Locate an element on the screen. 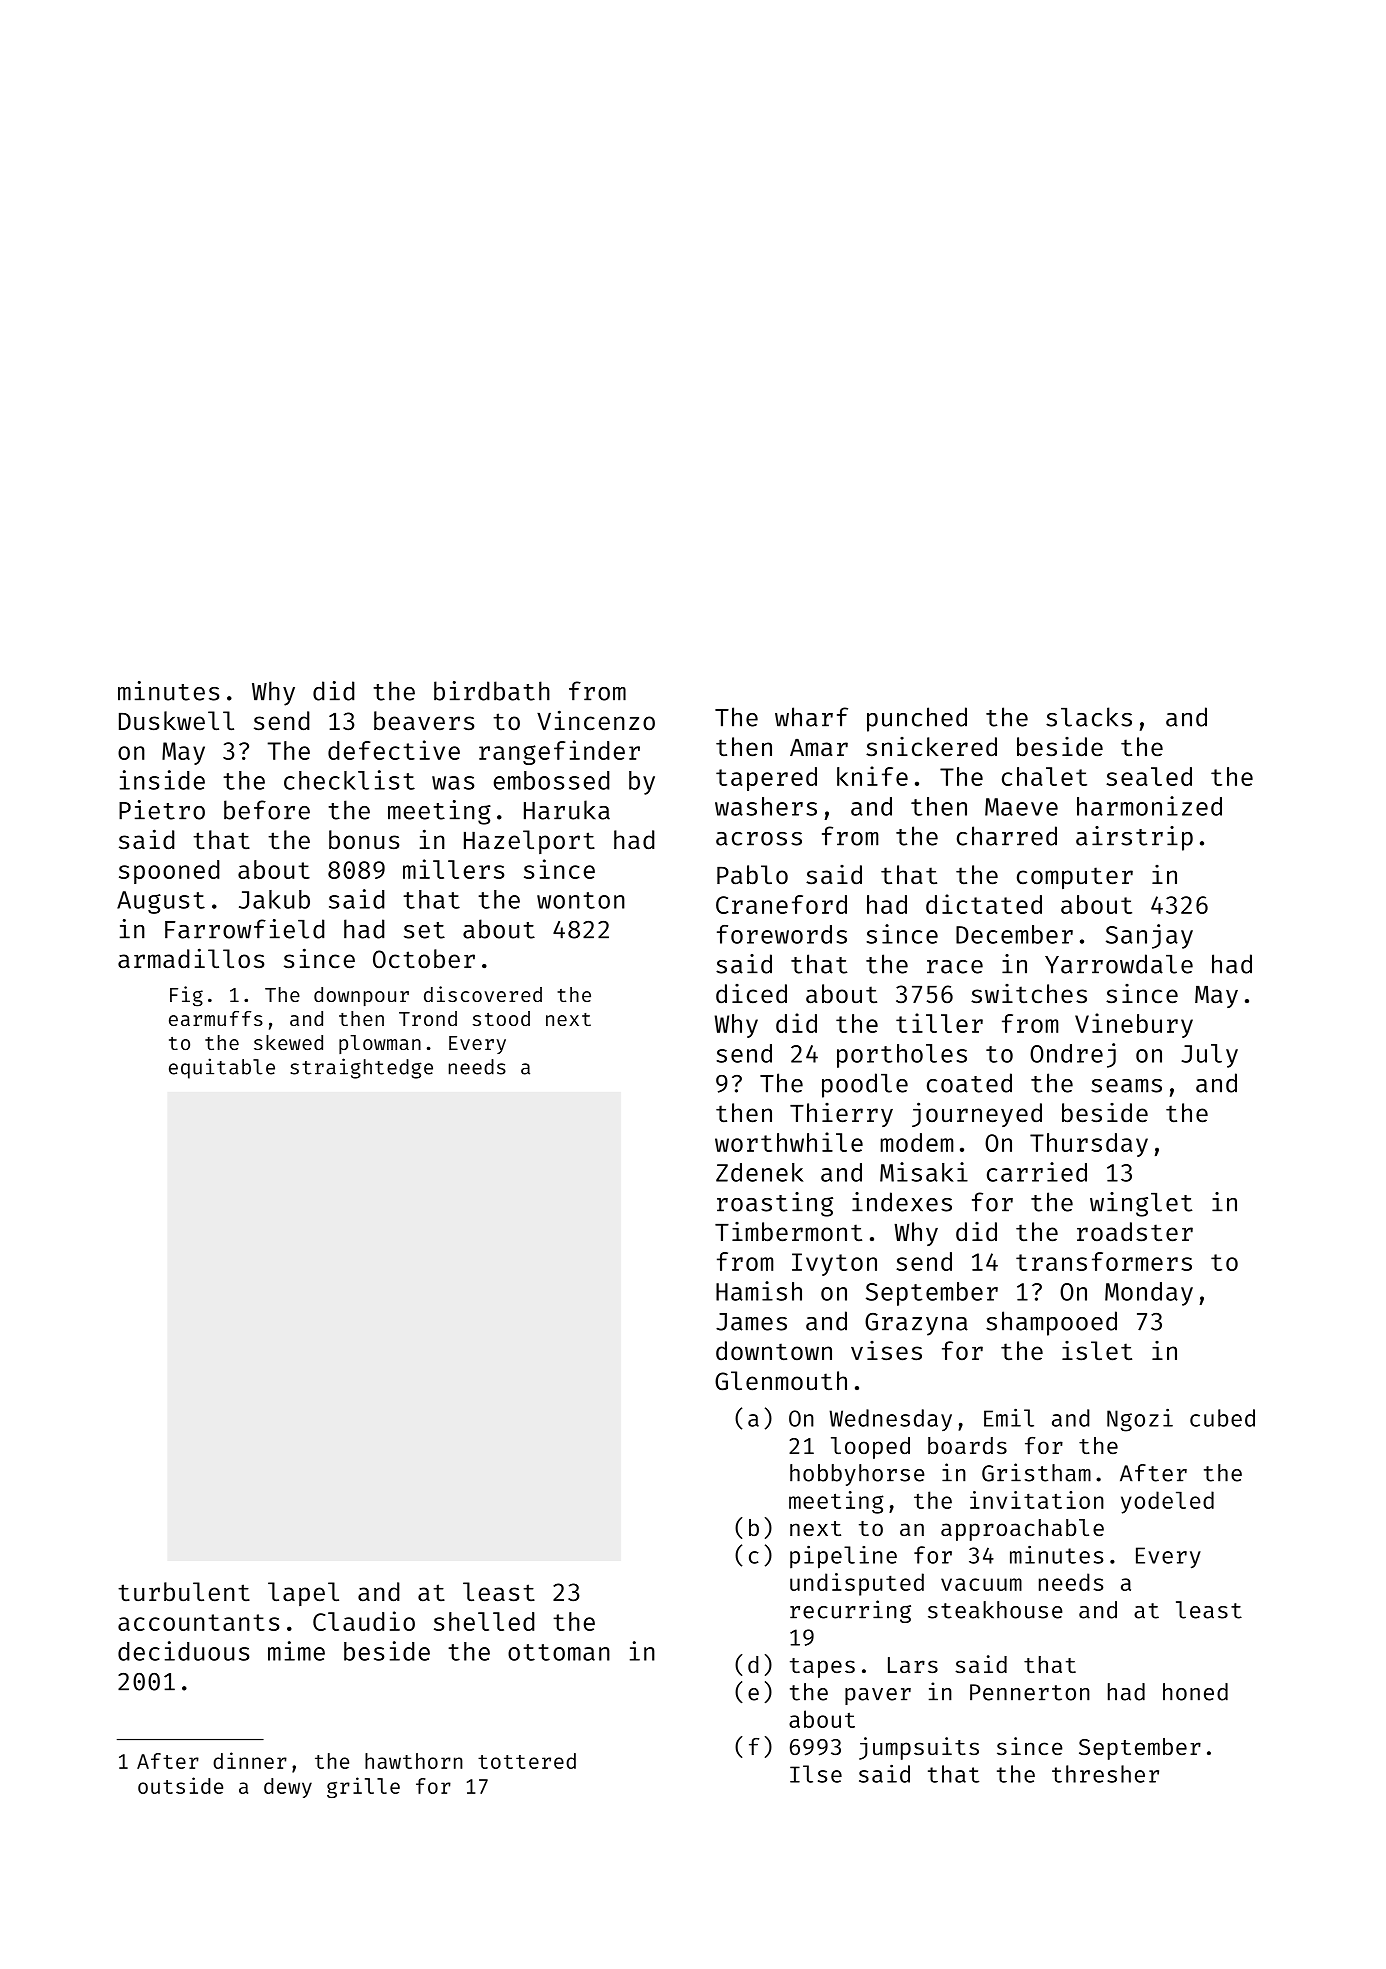 This screenshot has height=1969, width=1386. Ivyton is located at coordinates (834, 1264).
